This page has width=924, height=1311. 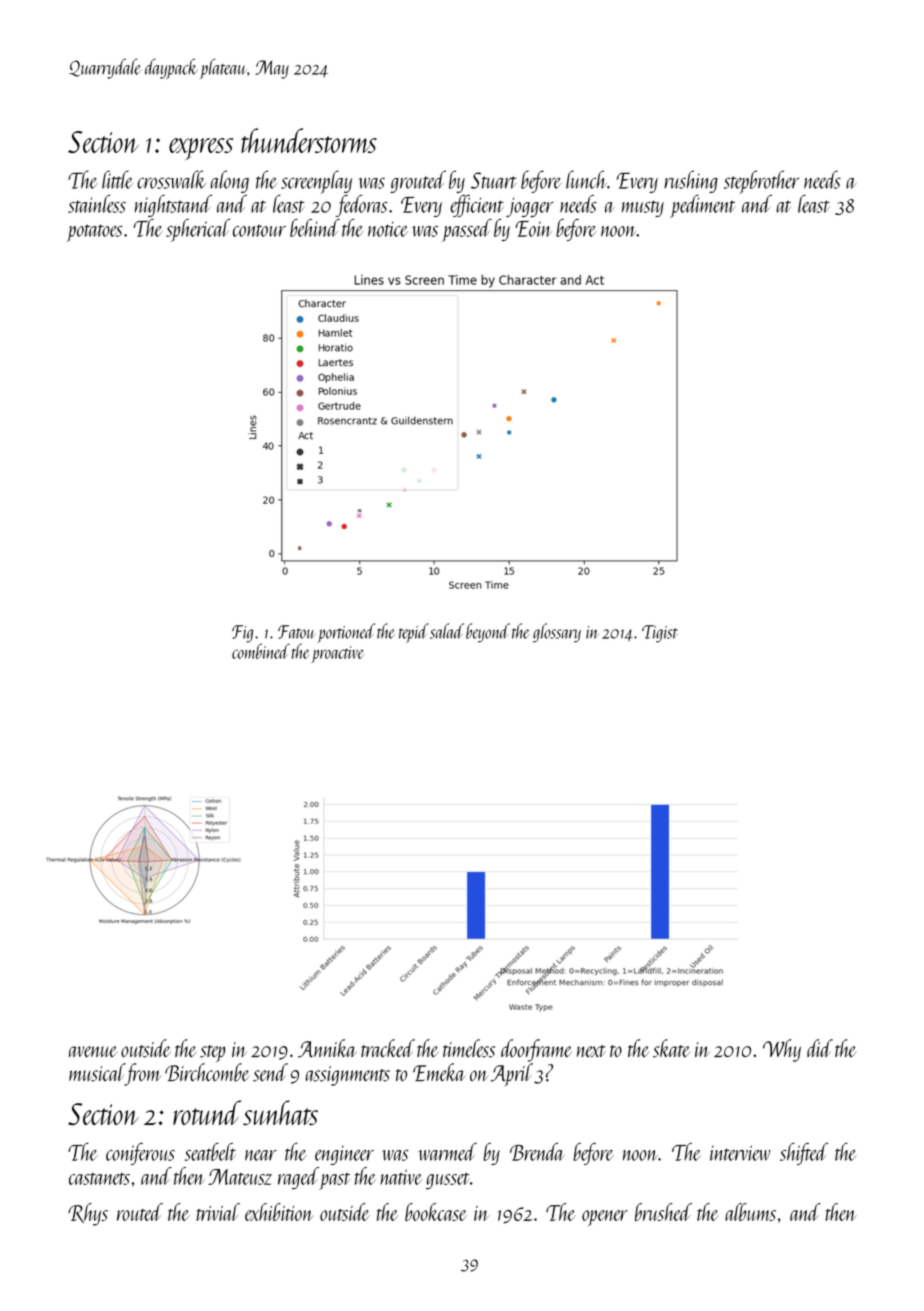 What do you see at coordinates (93, 1051) in the page?
I see `avenue` at bounding box center [93, 1051].
